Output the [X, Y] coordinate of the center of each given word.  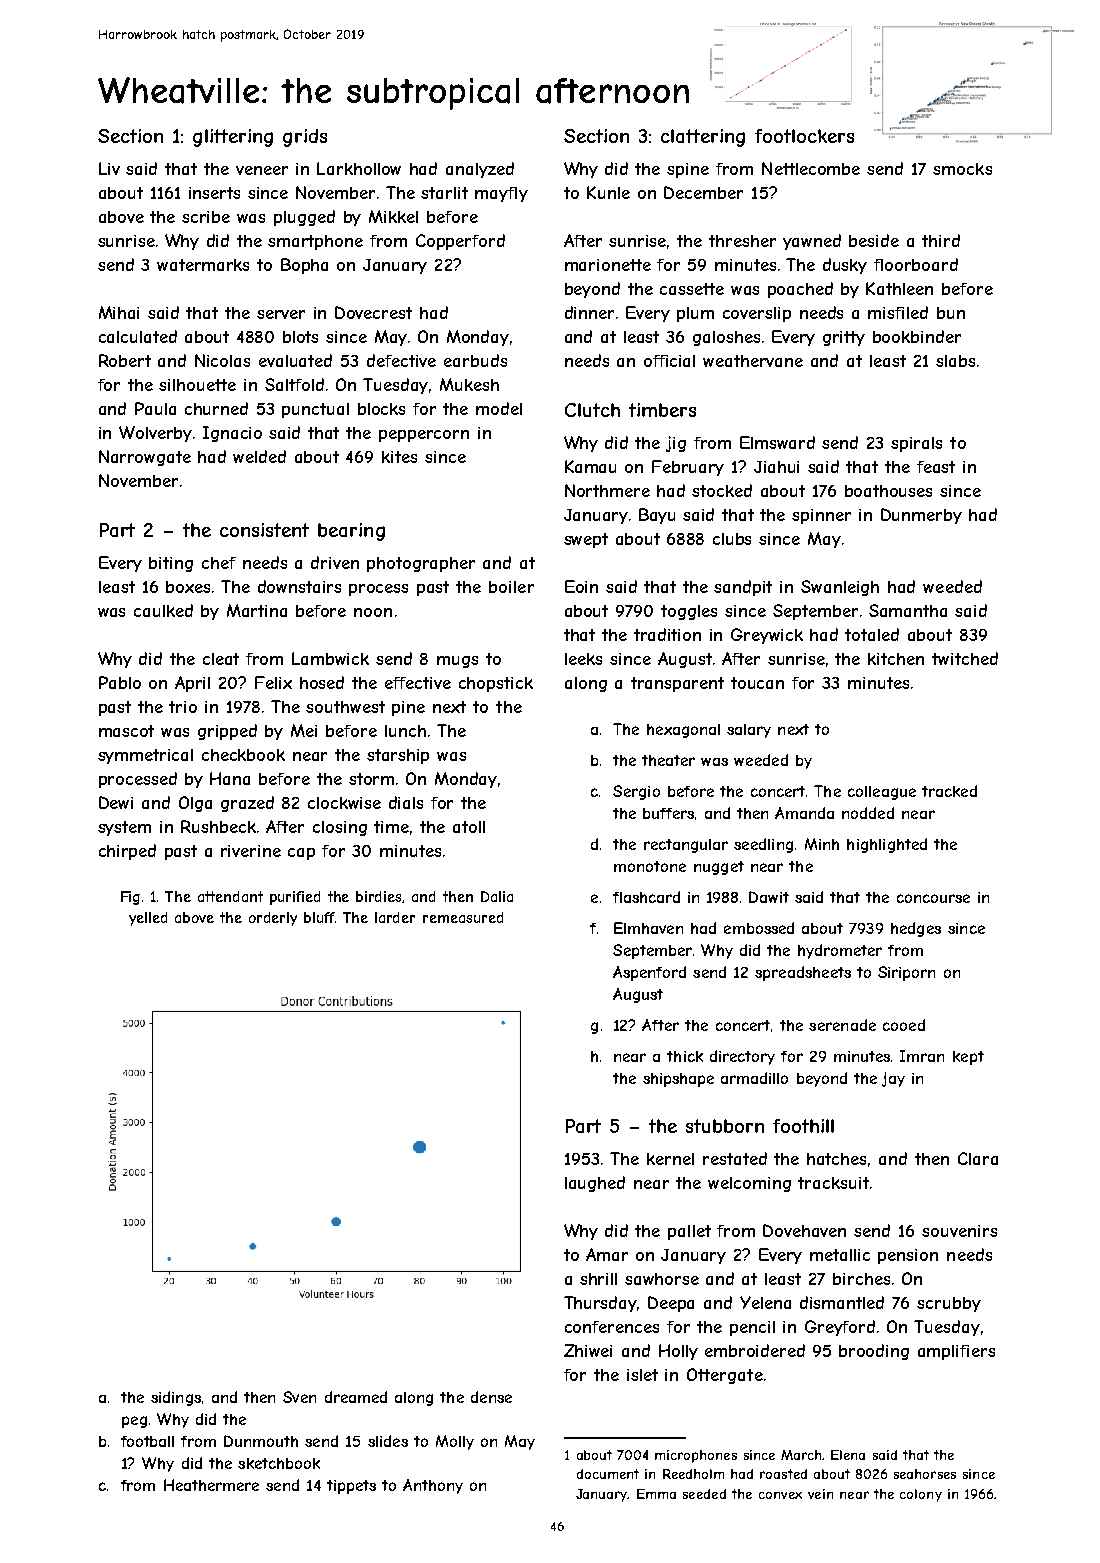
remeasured [463, 917]
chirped [127, 852]
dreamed [356, 1397]
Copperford [460, 242]
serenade [842, 1025]
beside [874, 240]
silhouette [197, 385]
